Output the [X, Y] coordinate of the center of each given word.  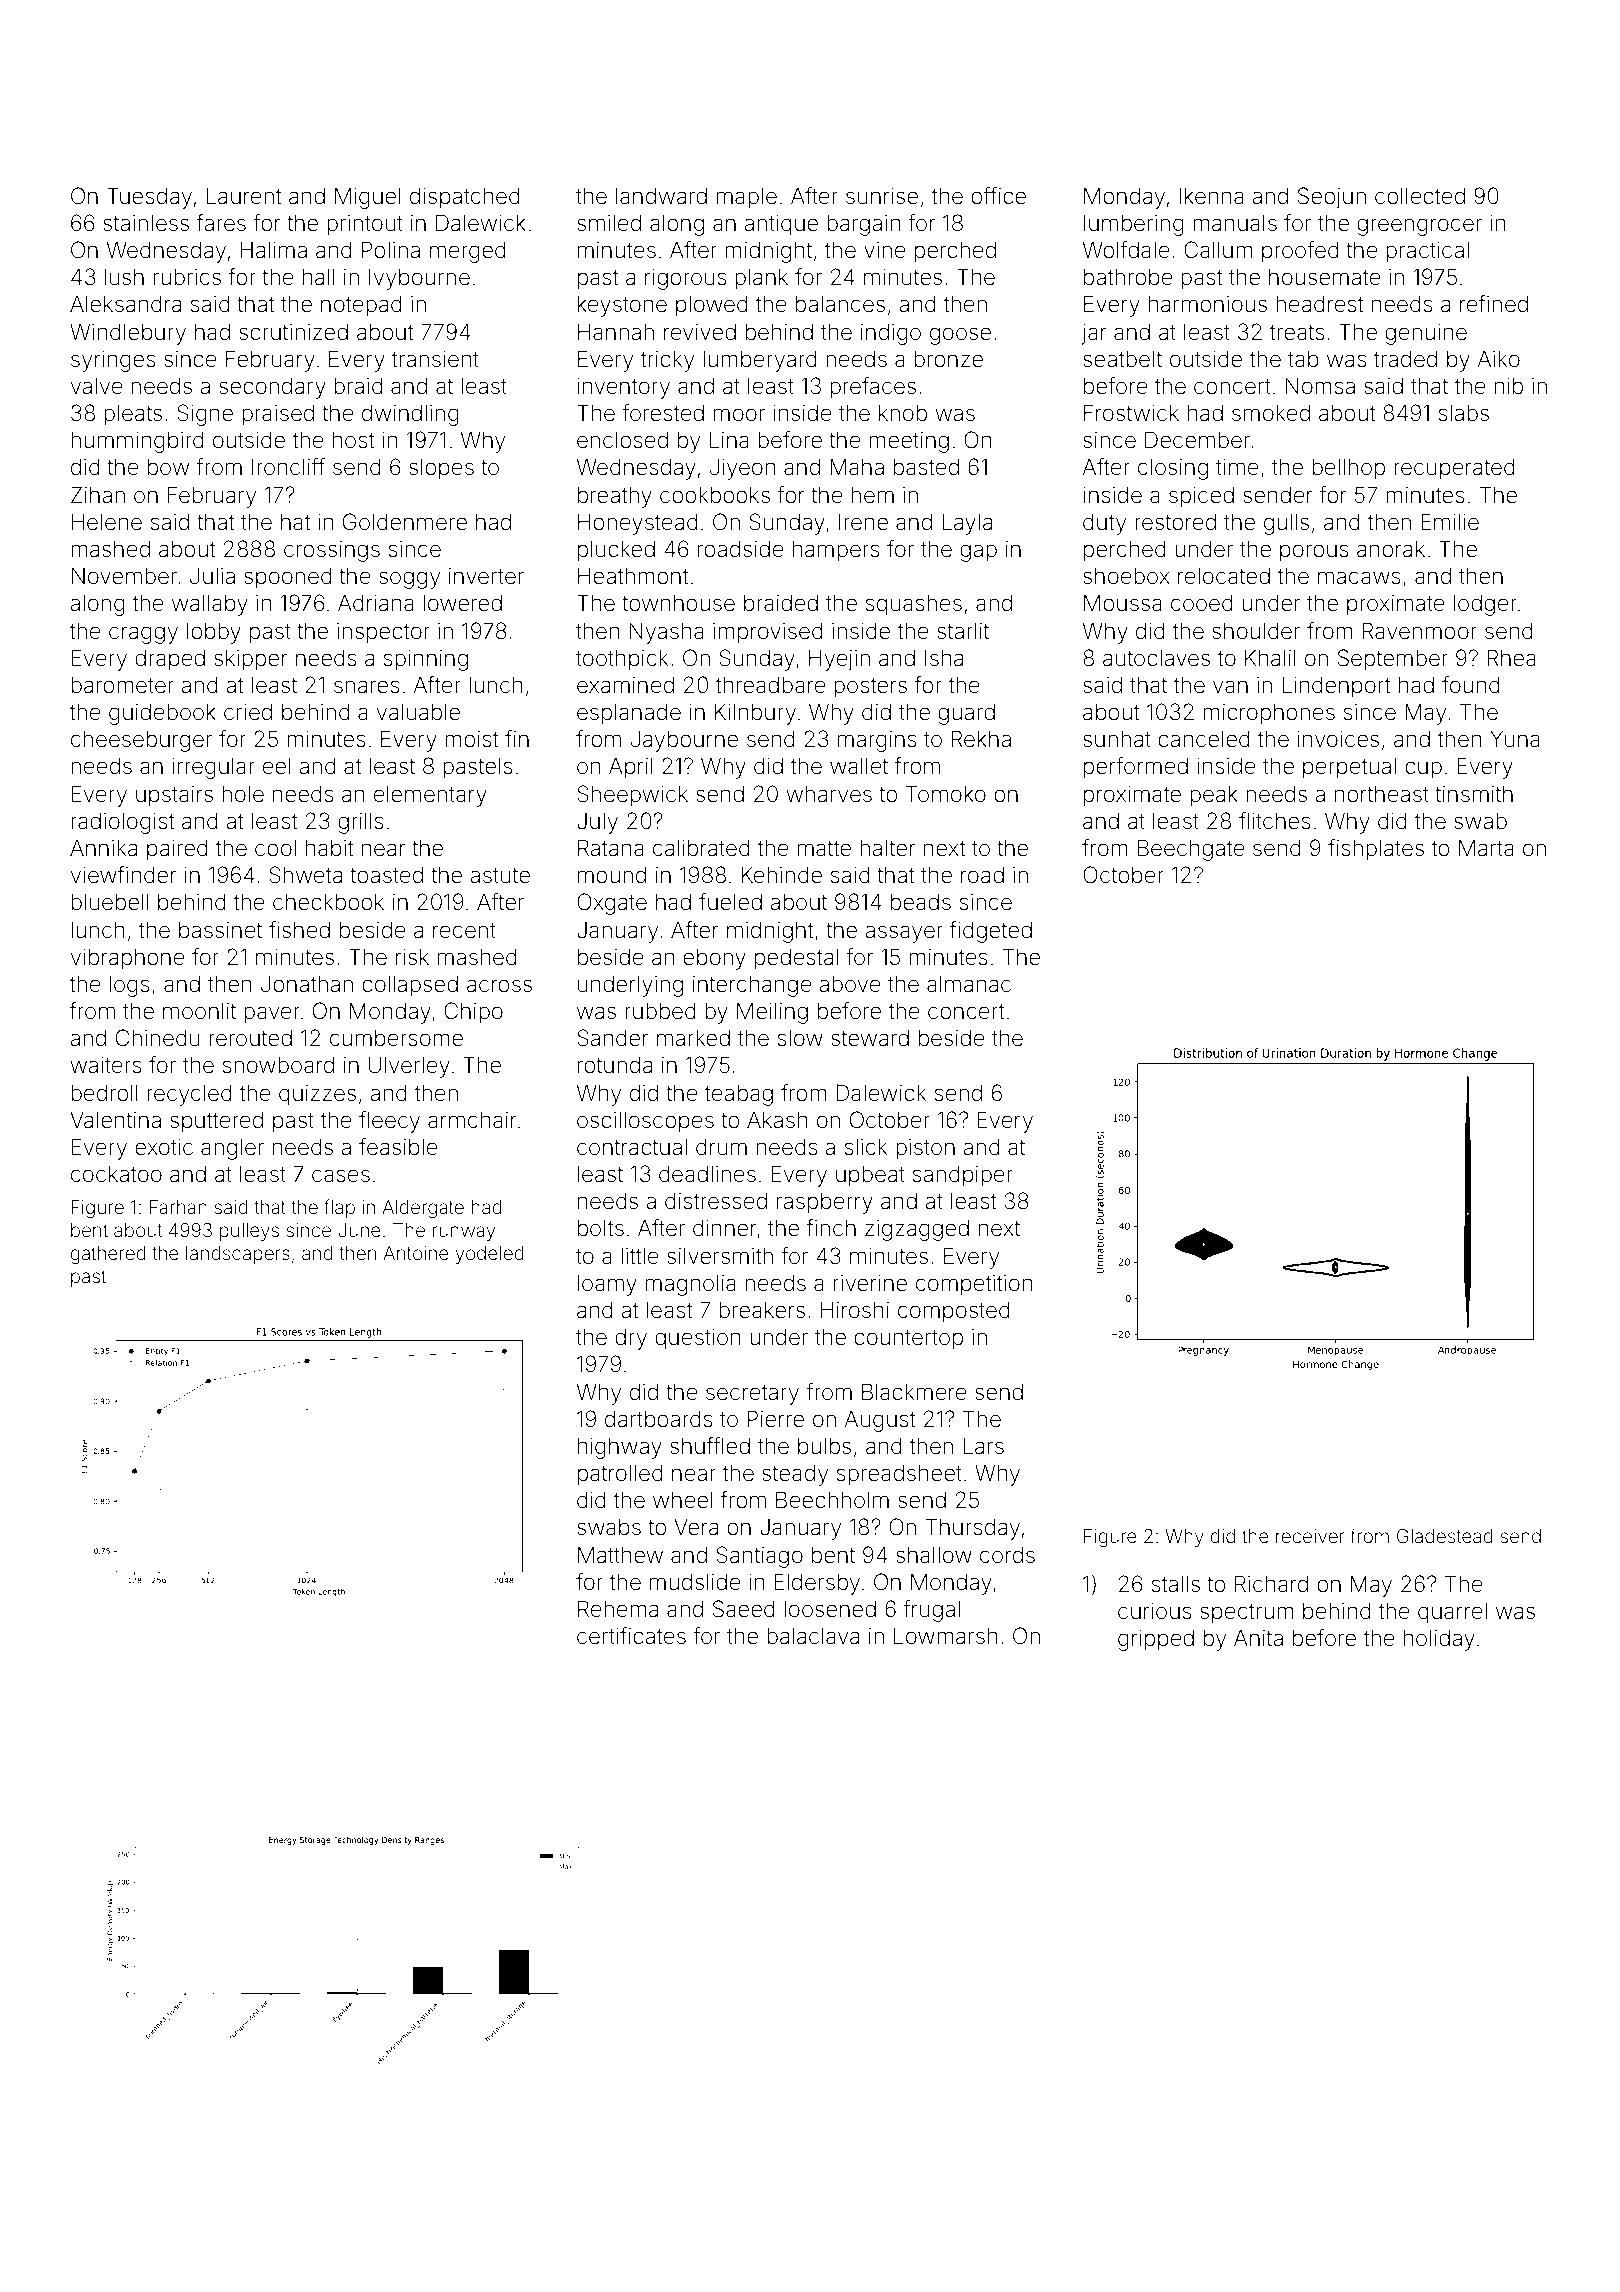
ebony [714, 959]
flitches [1275, 821]
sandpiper [963, 1176]
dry [631, 1339]
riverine [870, 1283]
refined [1494, 304]
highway [620, 1448]
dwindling [410, 415]
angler [232, 1149]
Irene [863, 522]
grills [361, 823]
